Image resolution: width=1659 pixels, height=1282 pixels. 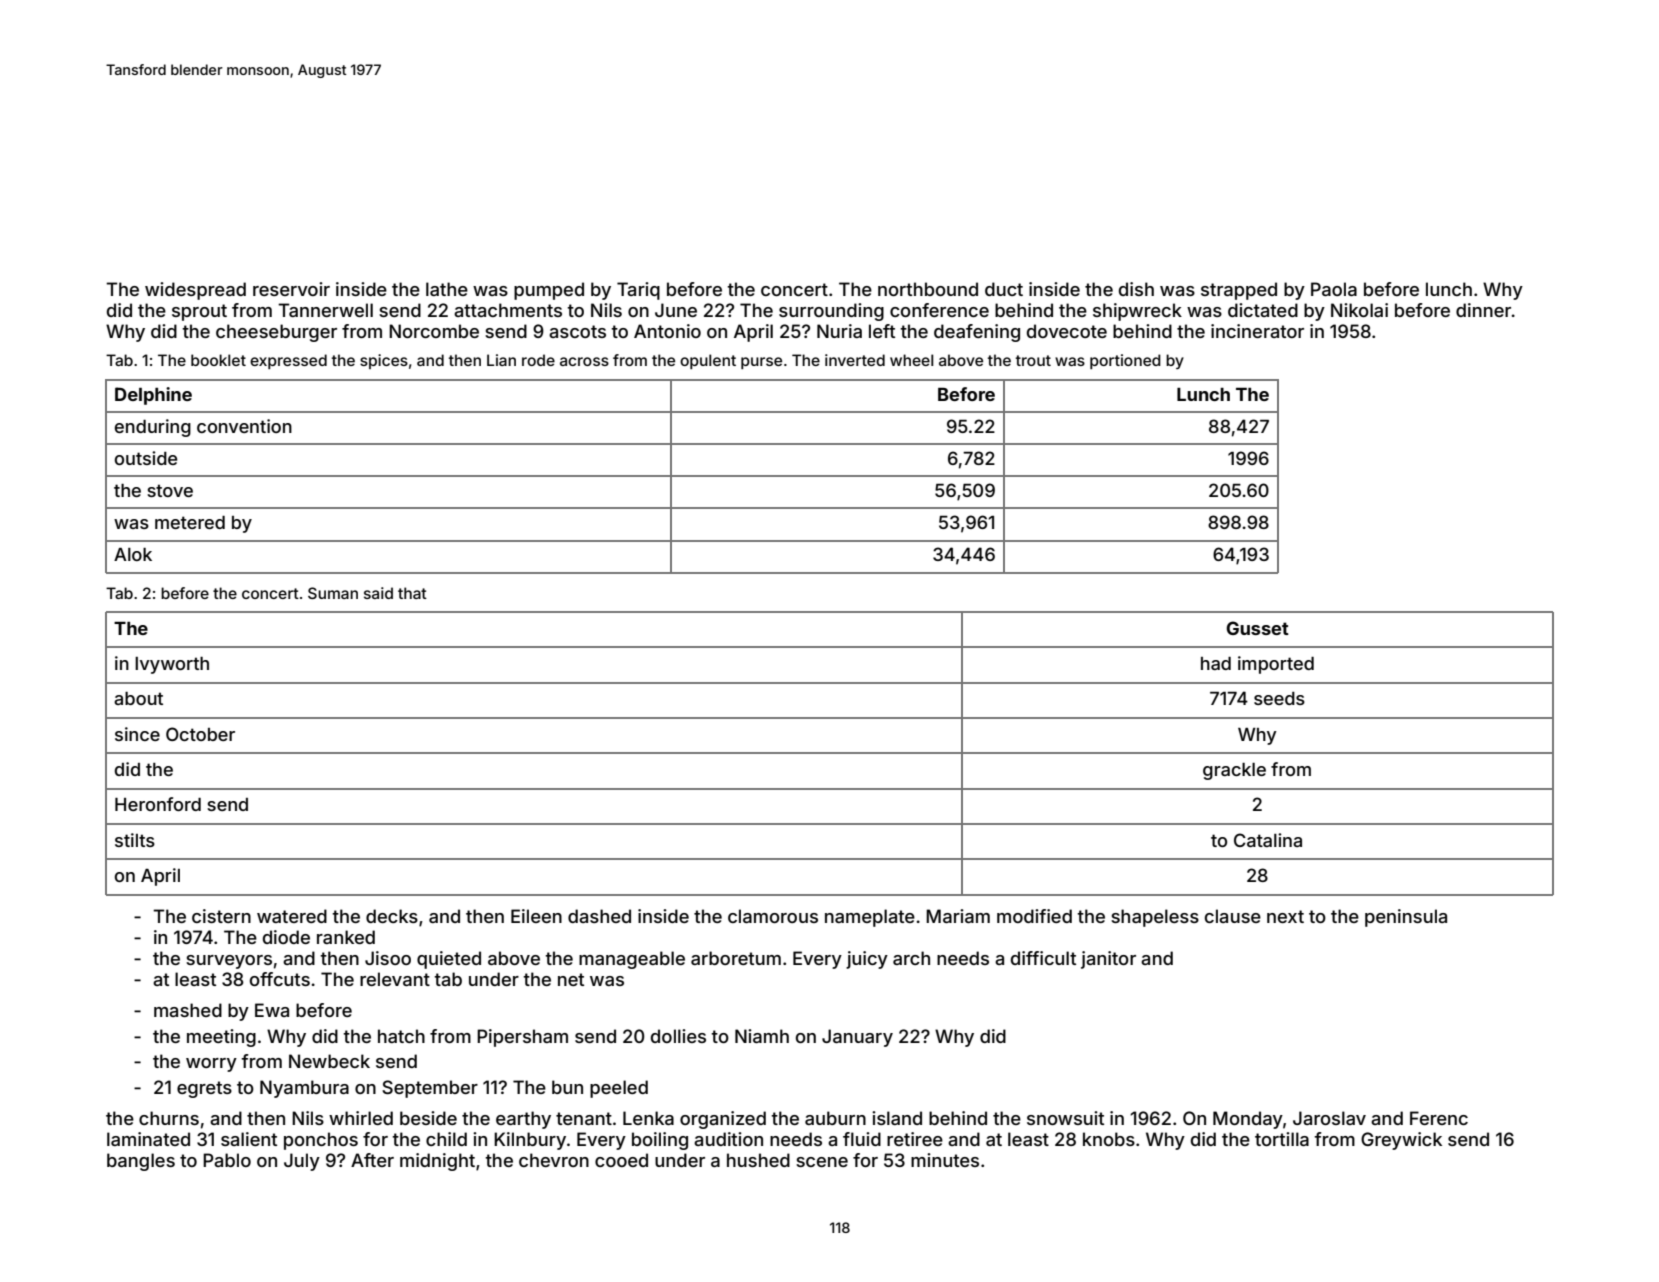 I want to click on bangles, so click(x=141, y=1162).
